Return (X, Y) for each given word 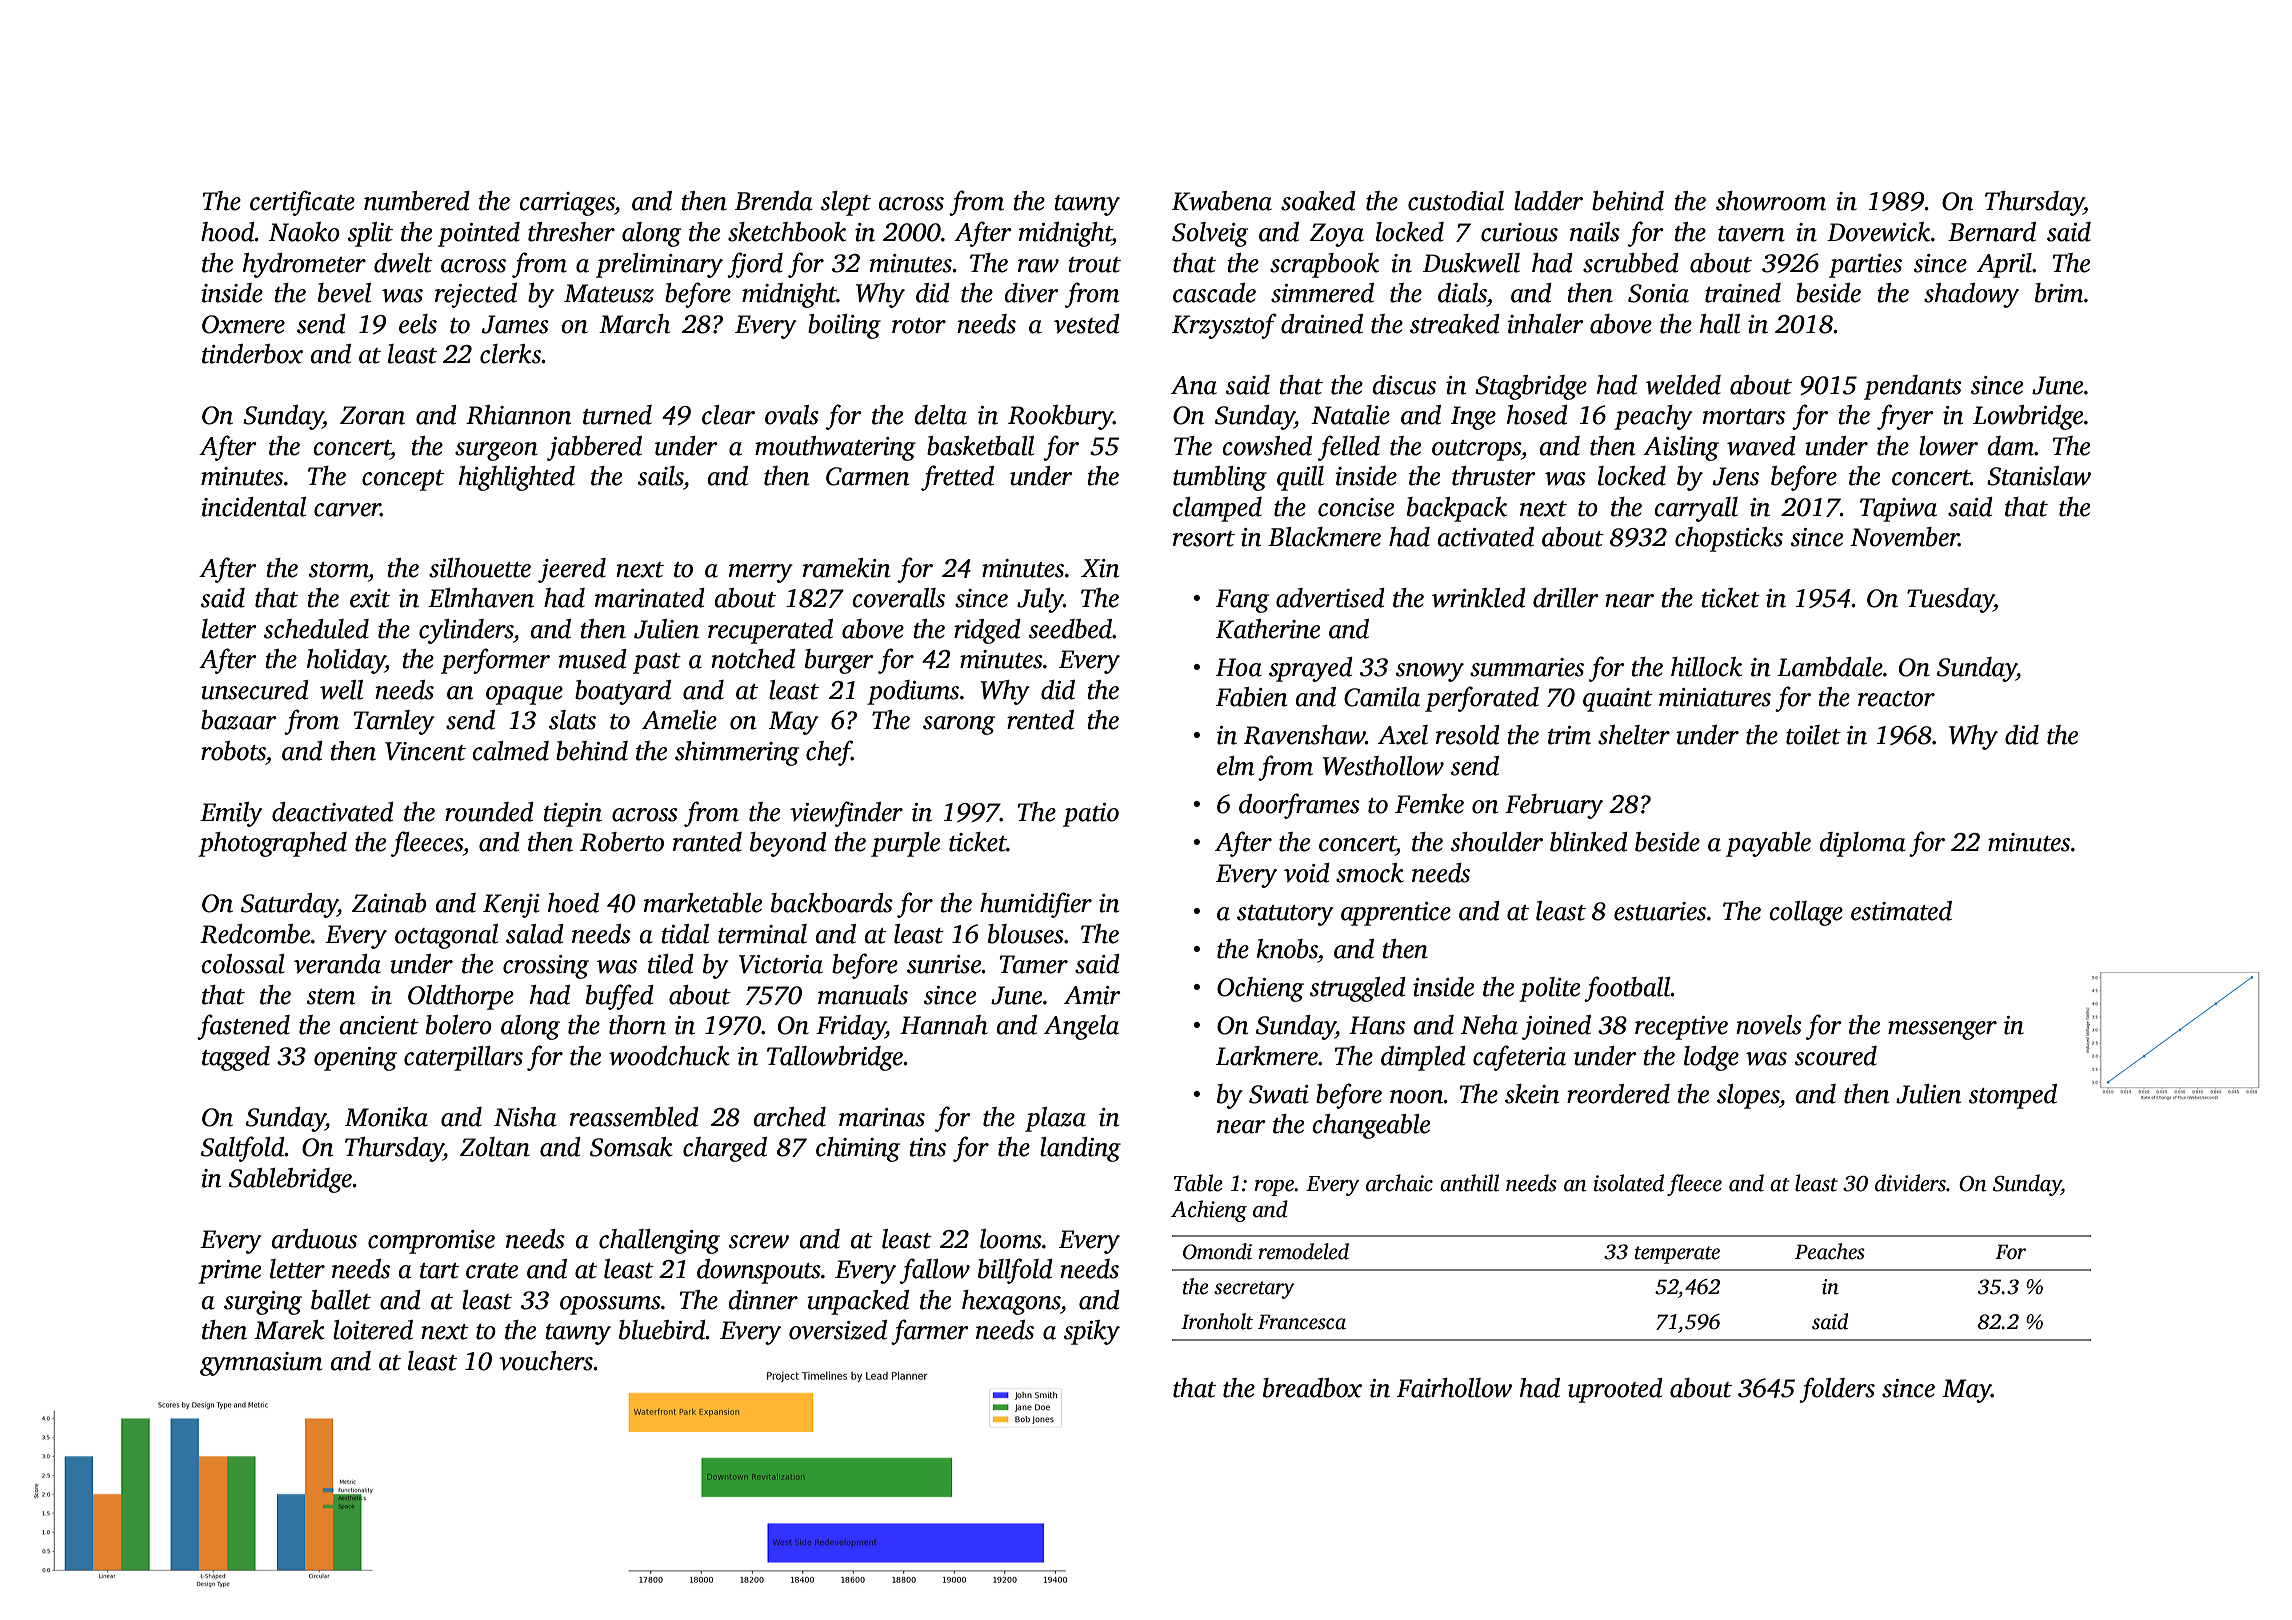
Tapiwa (1898, 510)
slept (846, 203)
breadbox (1312, 1388)
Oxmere (243, 324)
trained (1743, 293)
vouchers (546, 1361)
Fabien (1251, 697)
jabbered (594, 448)
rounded (489, 812)
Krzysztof (1224, 326)
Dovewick (1878, 232)
